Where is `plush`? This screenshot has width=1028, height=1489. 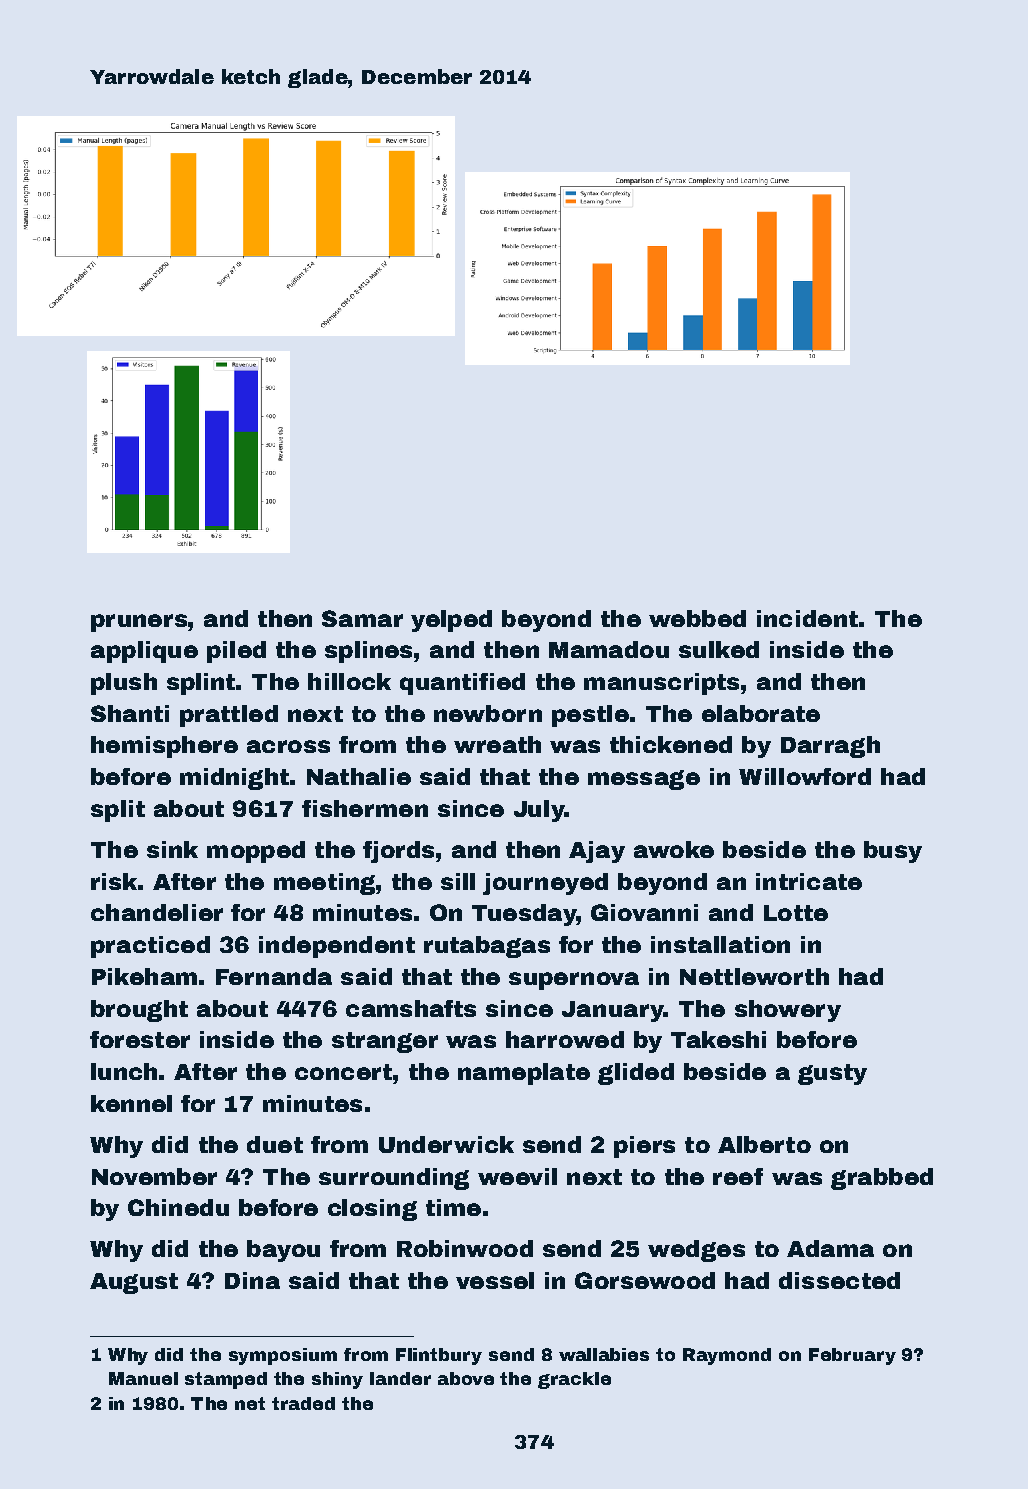 plush is located at coordinates (124, 684).
